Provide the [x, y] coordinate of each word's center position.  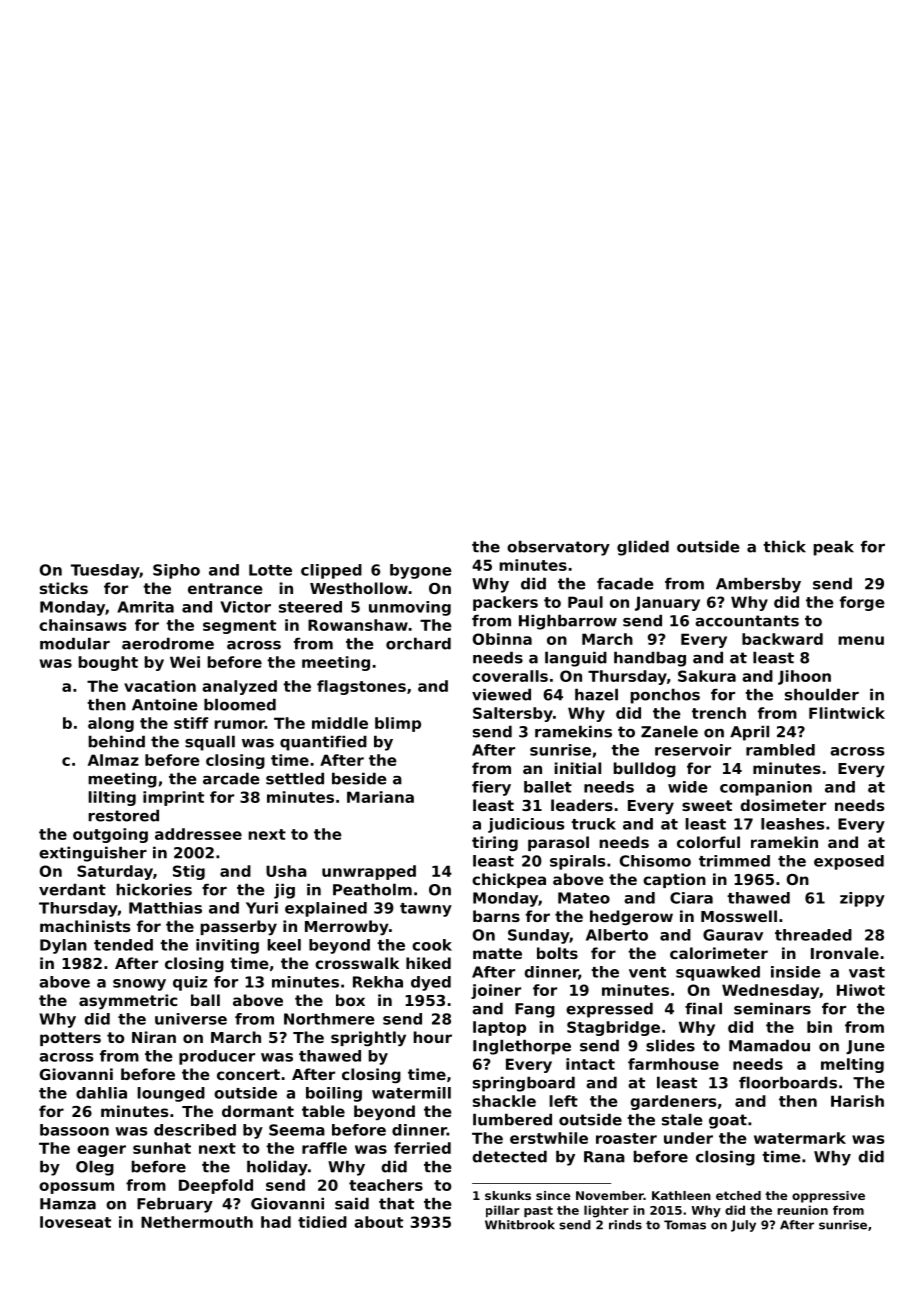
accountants [747, 621]
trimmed [734, 861]
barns [496, 916]
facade [625, 583]
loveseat [75, 1222]
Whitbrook [520, 1225]
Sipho [176, 571]
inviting [227, 946]
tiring [495, 843]
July [743, 1226]
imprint [173, 798]
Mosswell [739, 916]
